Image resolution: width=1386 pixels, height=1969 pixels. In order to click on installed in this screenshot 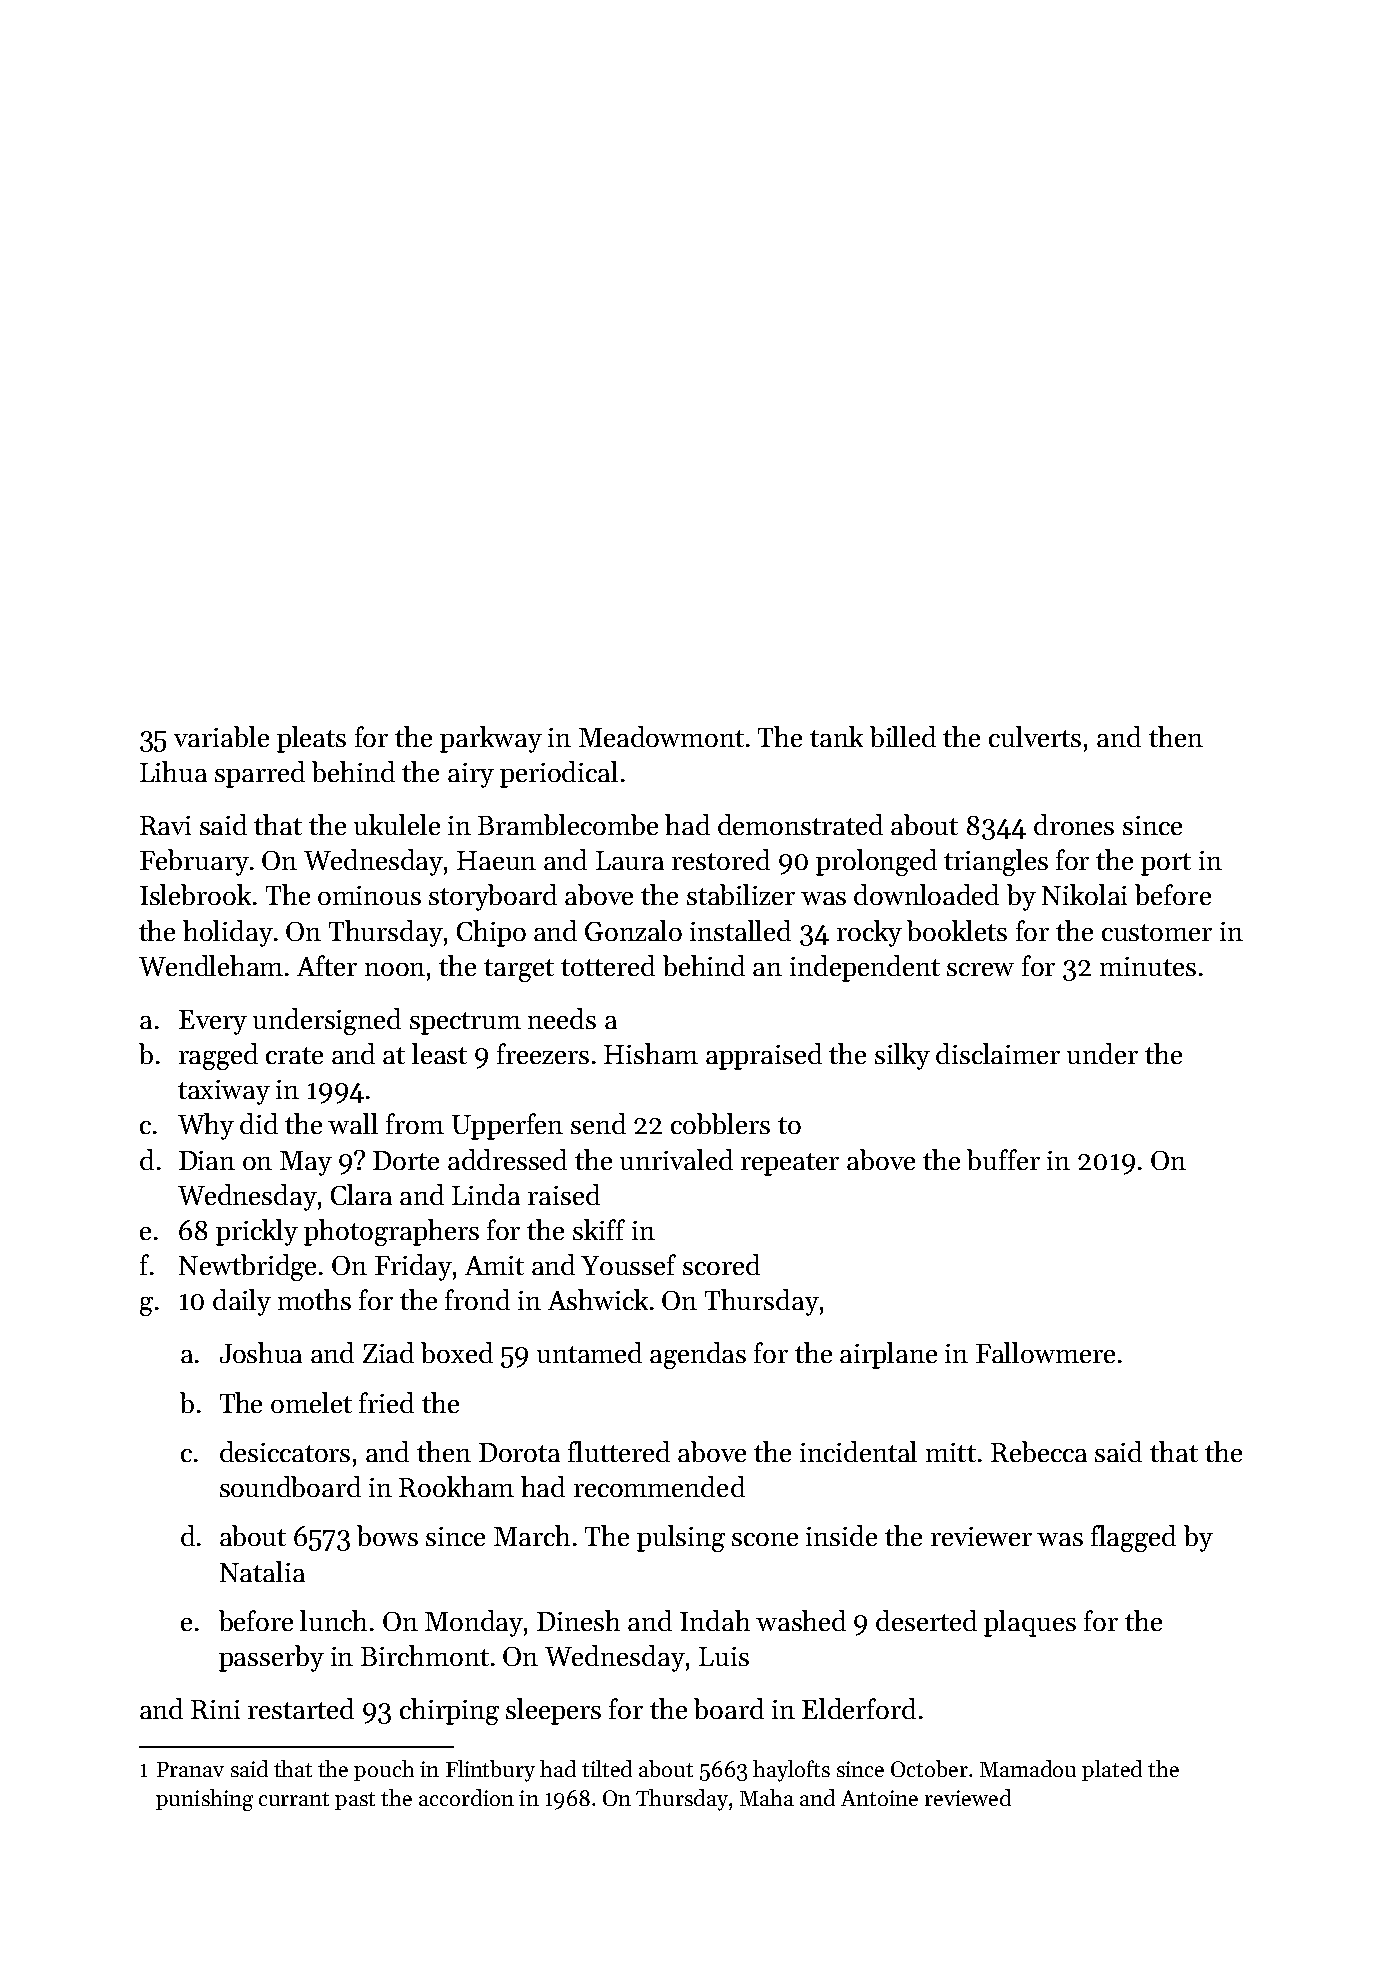, I will do `click(740, 930)`.
